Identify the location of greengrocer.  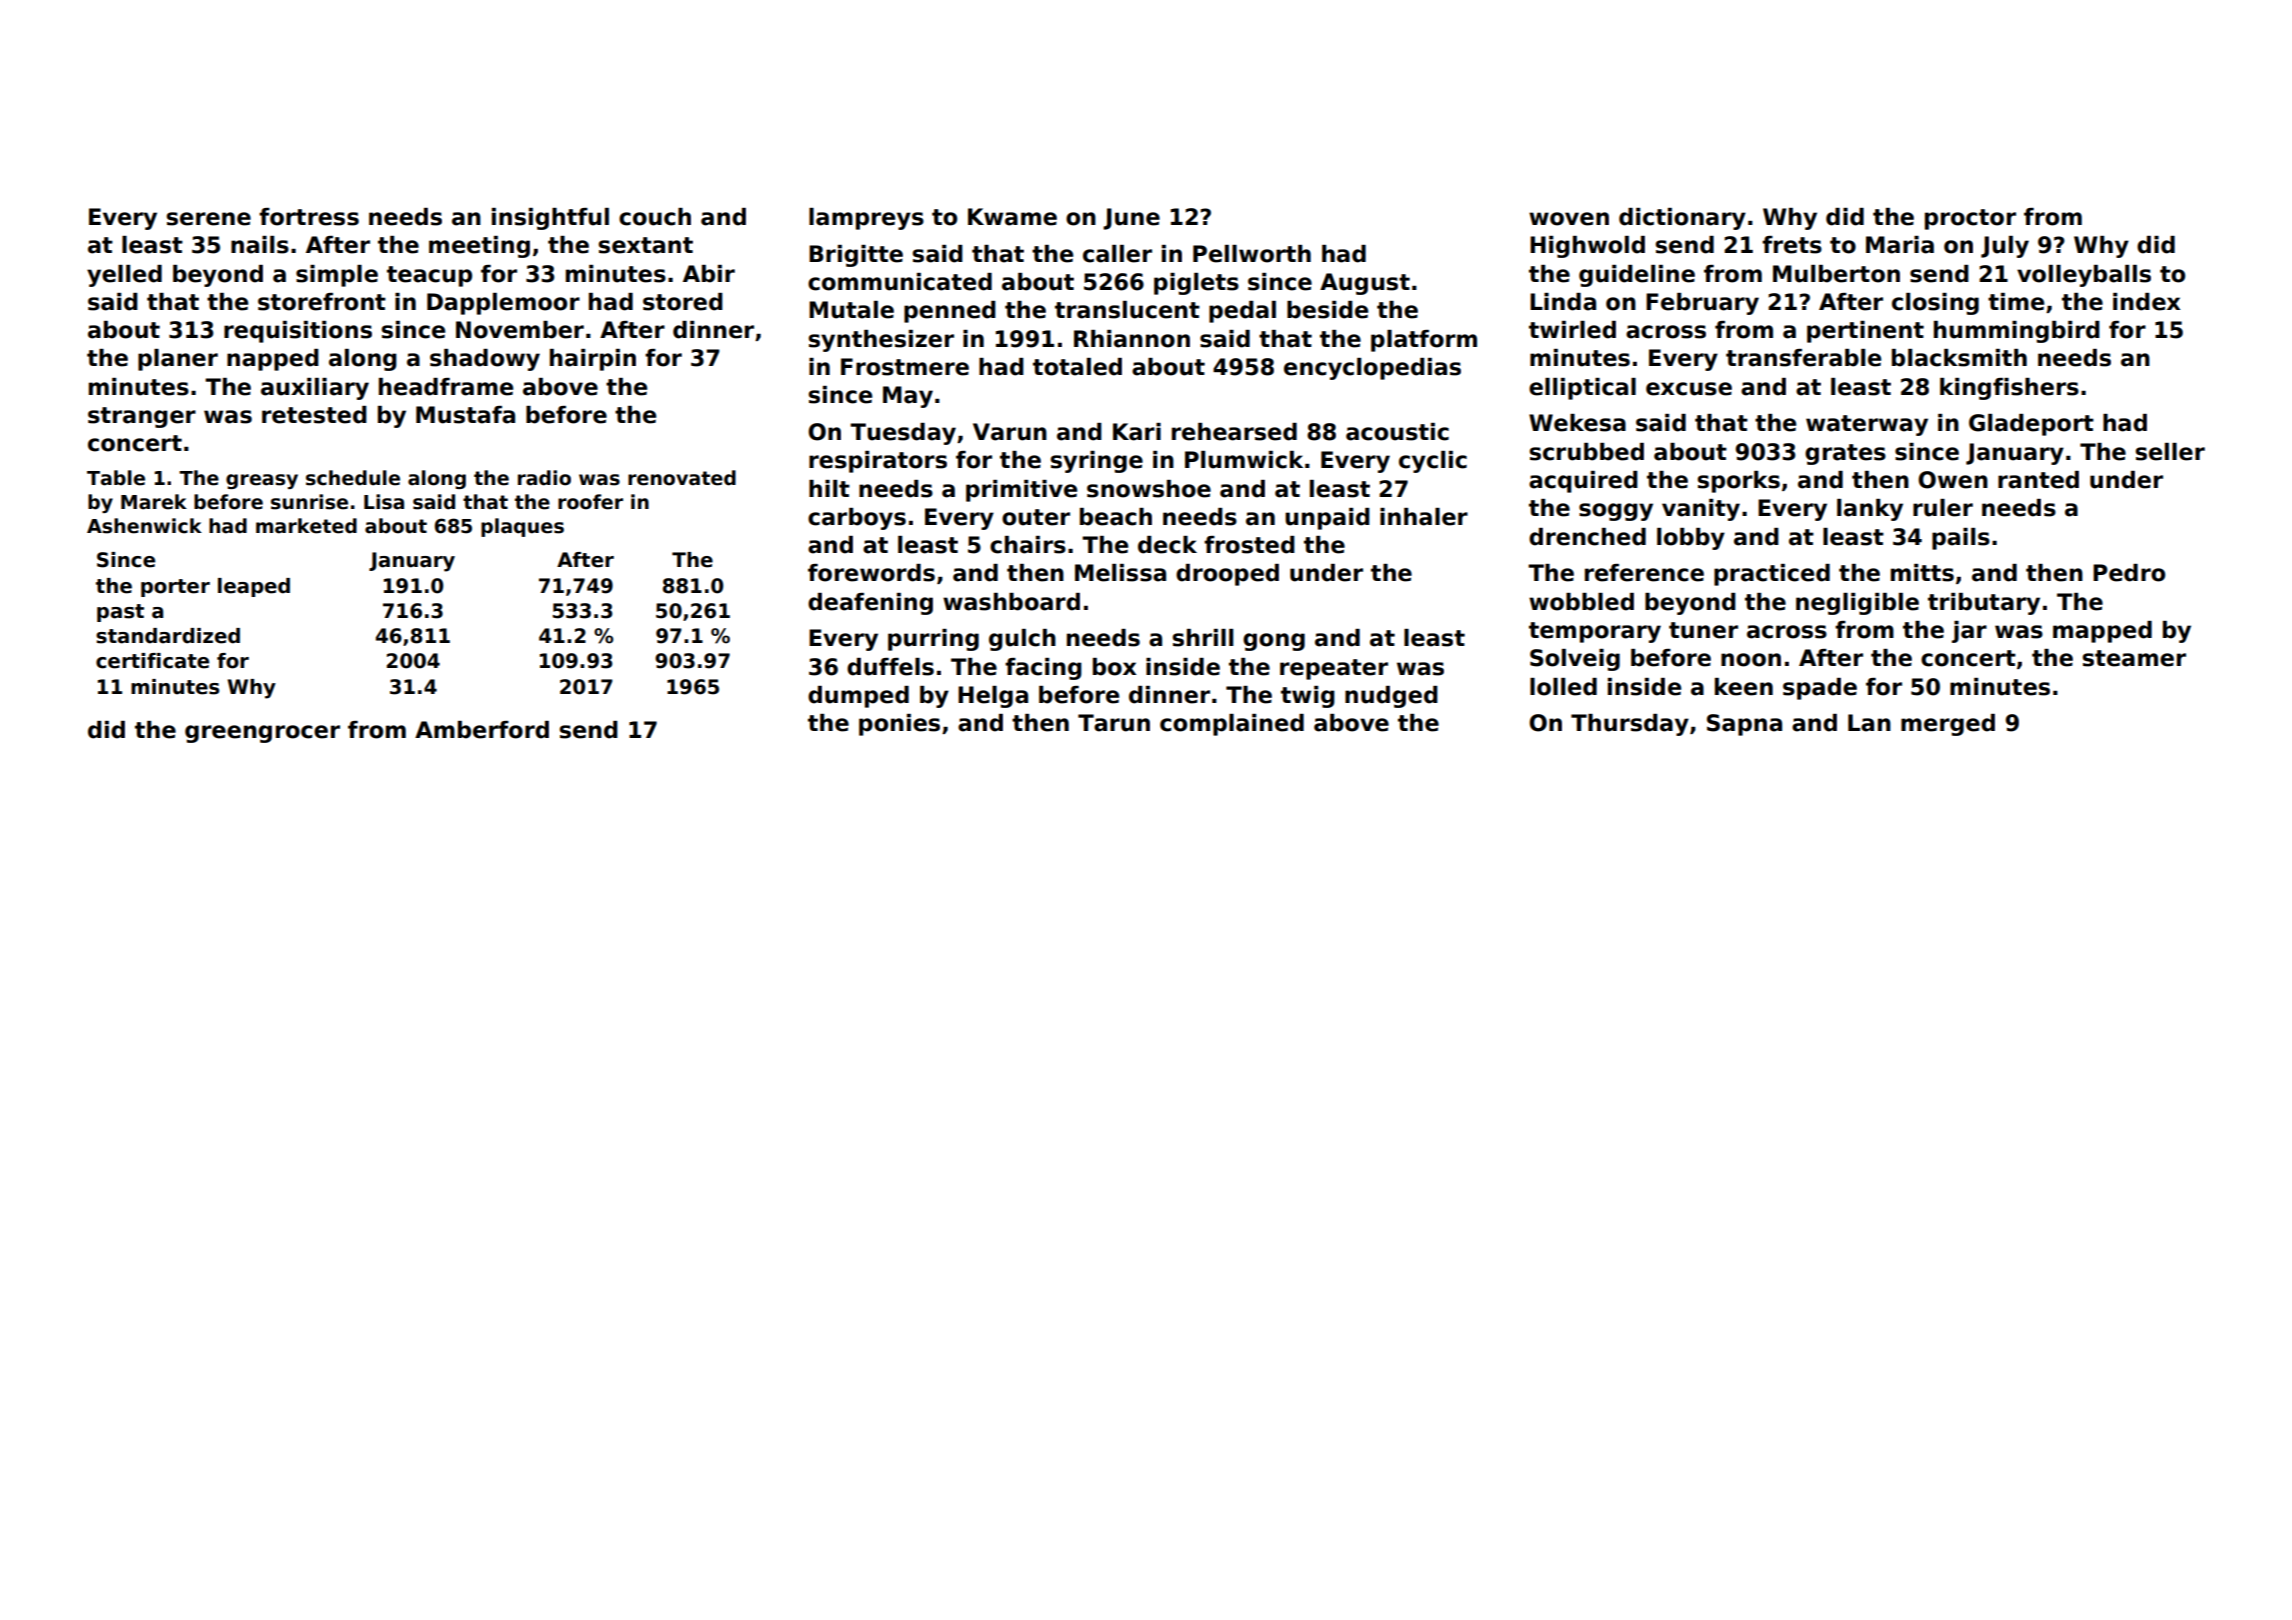
(262, 734).
